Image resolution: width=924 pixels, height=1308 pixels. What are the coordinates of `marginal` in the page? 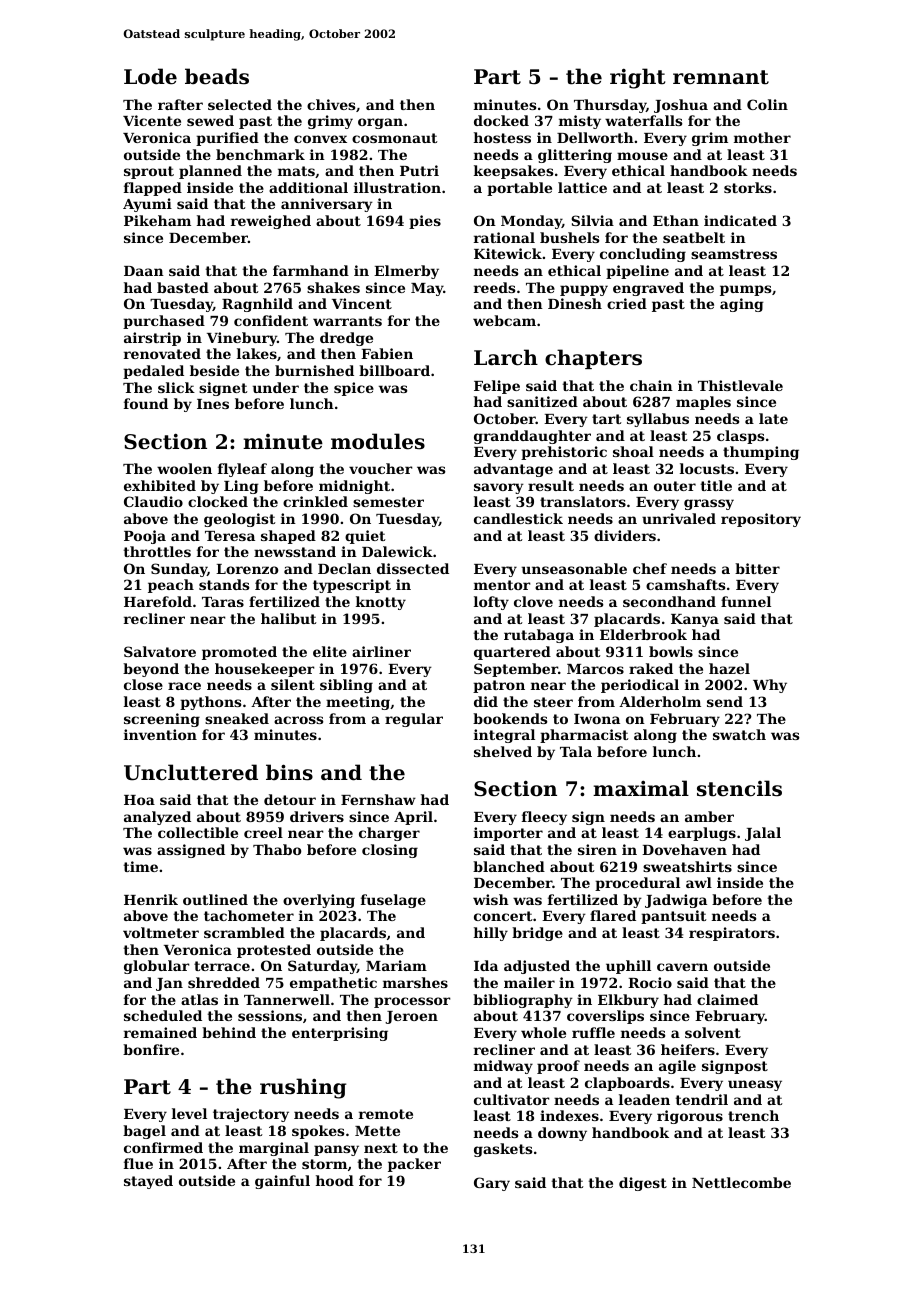 It's located at (274, 1149).
